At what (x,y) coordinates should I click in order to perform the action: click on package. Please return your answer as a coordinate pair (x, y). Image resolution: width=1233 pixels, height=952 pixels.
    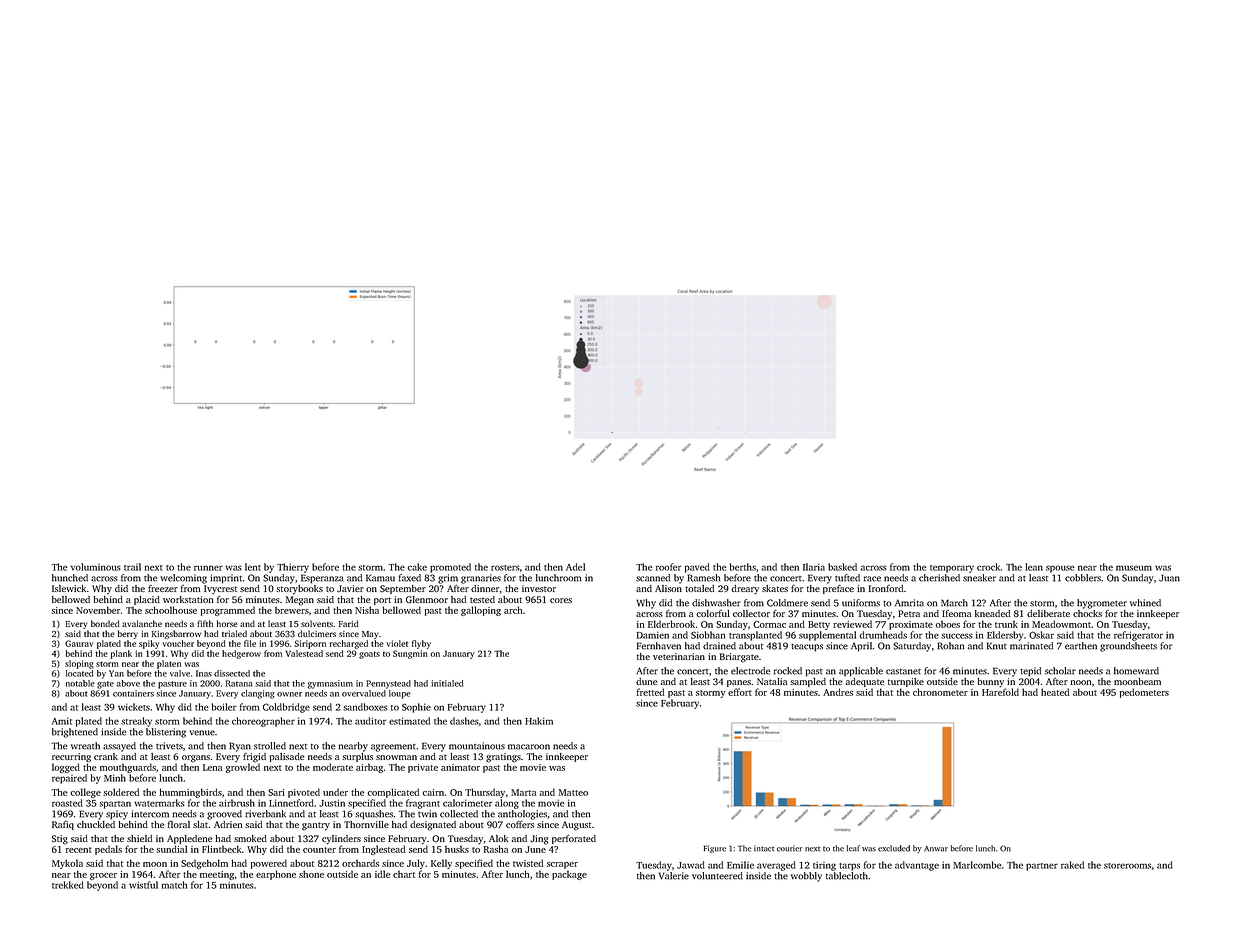
    Looking at the image, I should click on (569, 875).
